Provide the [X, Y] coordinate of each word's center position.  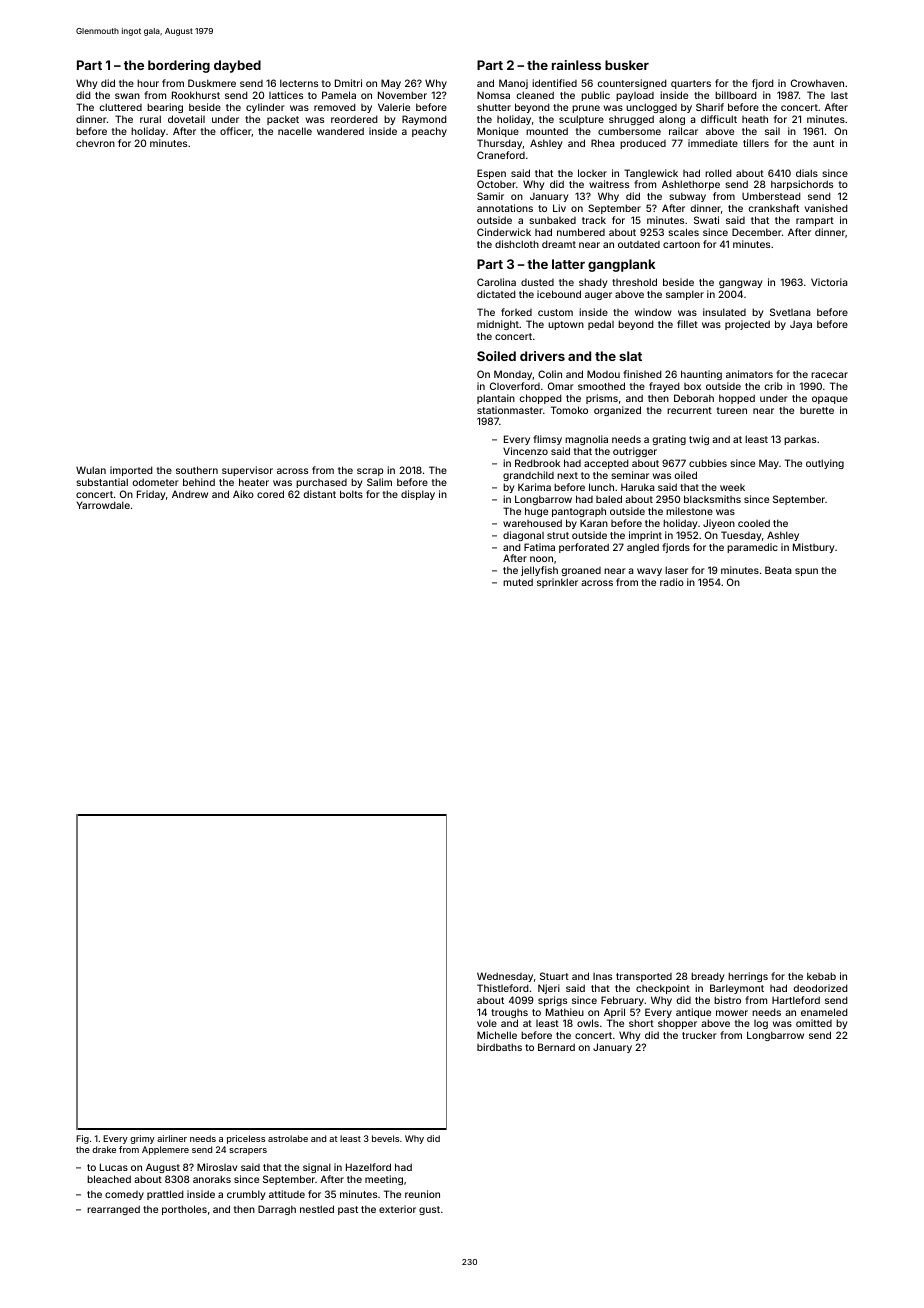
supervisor [247, 471]
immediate [713, 143]
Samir [490, 196]
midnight [498, 325]
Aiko [243, 494]
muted [518, 582]
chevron [95, 143]
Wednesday [505, 977]
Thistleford [503, 988]
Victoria [829, 282]
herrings [748, 977]
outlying [825, 464]
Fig [82, 1139]
